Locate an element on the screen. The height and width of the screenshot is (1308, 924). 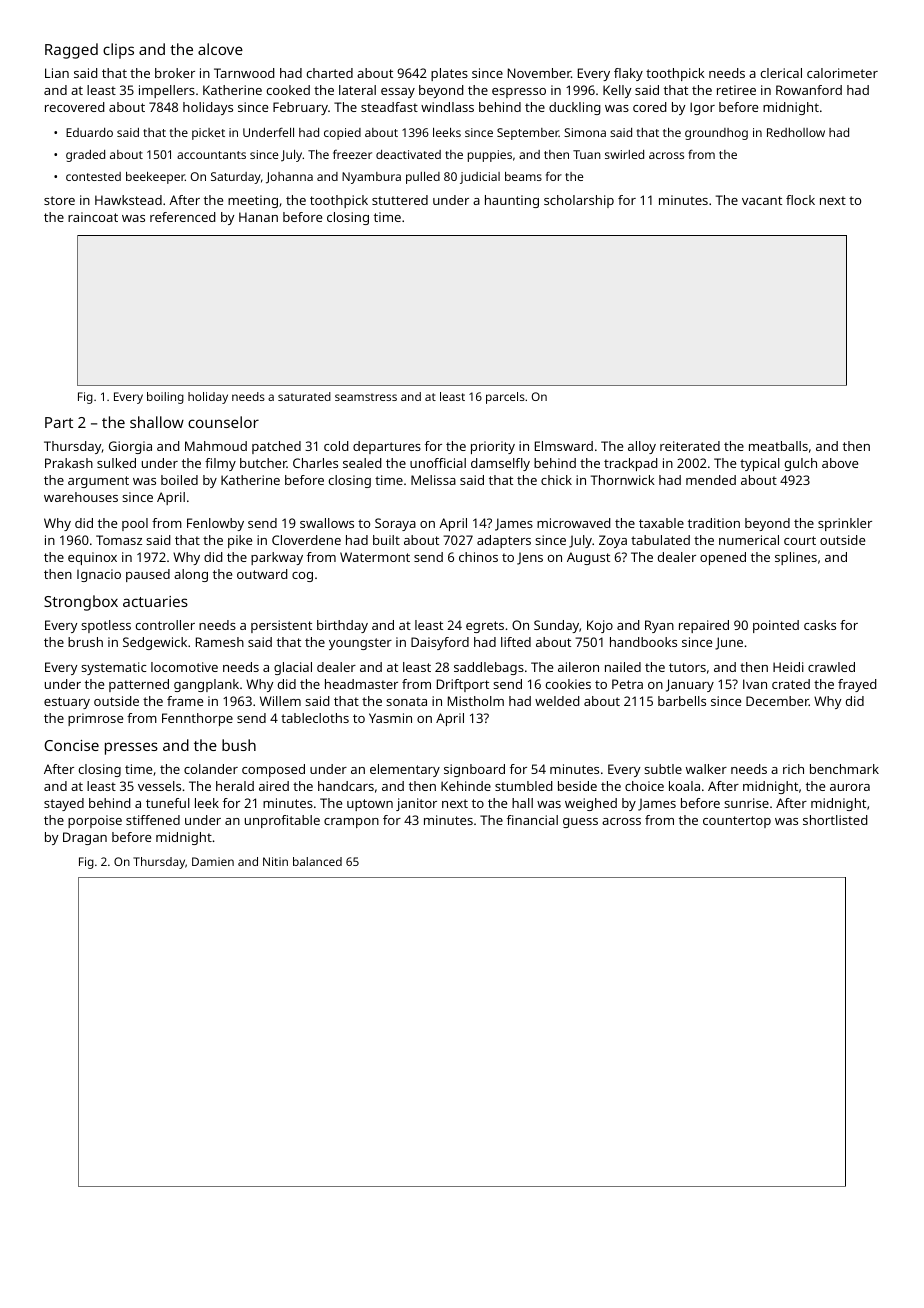
boiled is located at coordinates (179, 480).
